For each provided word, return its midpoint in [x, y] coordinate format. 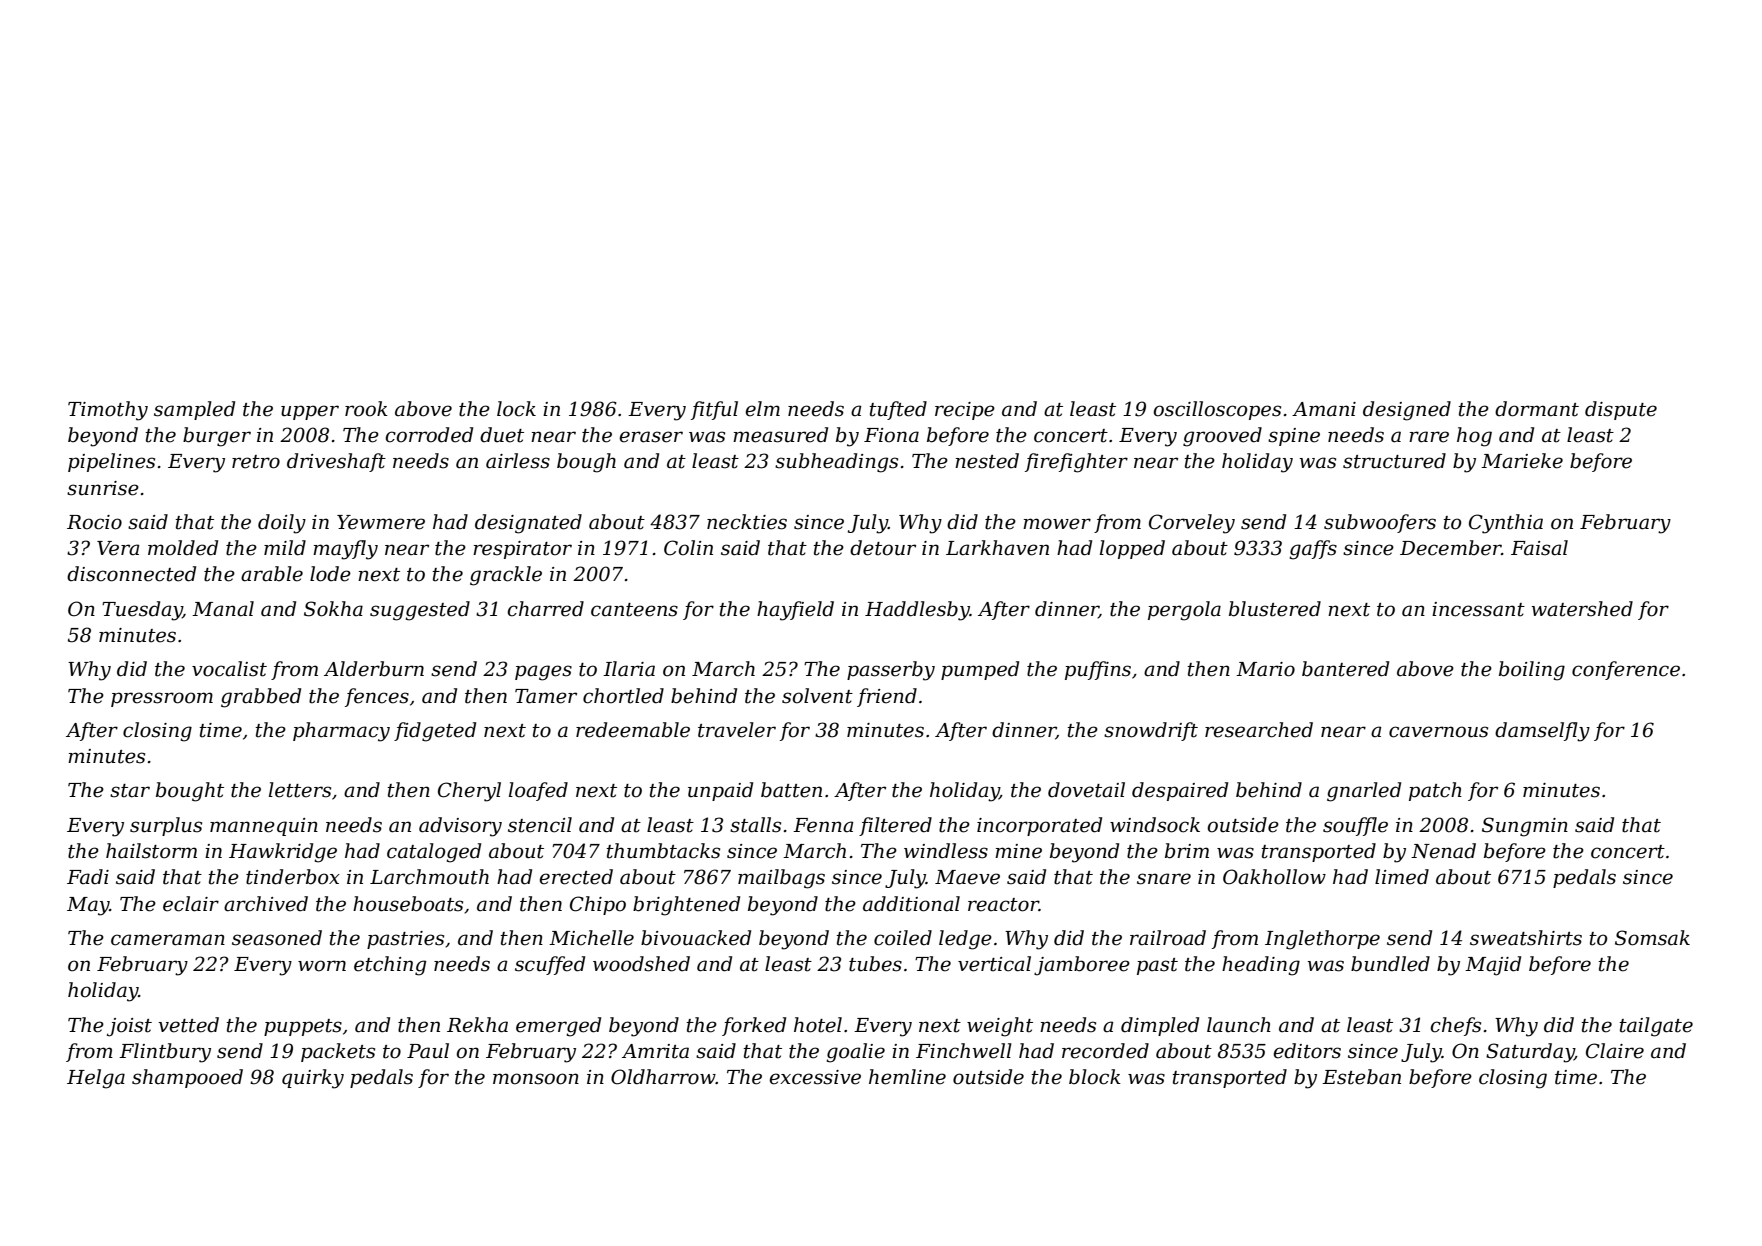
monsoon [536, 1079]
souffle [1355, 826]
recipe [965, 411]
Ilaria [629, 669]
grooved [1222, 437]
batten [791, 790]
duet [502, 435]
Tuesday [142, 611]
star [130, 791]
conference [1626, 670]
